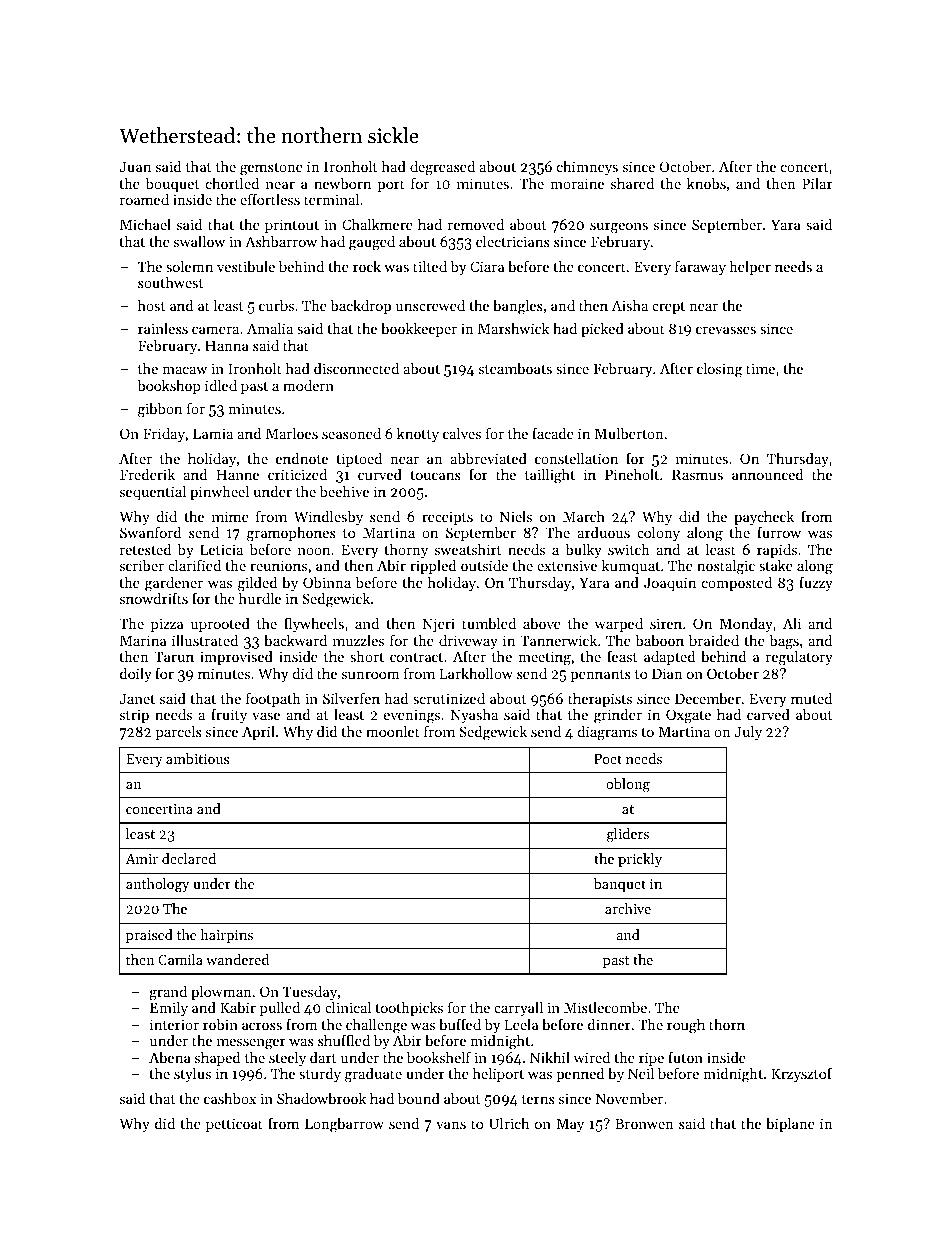  Describe the element at coordinates (170, 282) in the image. I see `southwest` at that location.
